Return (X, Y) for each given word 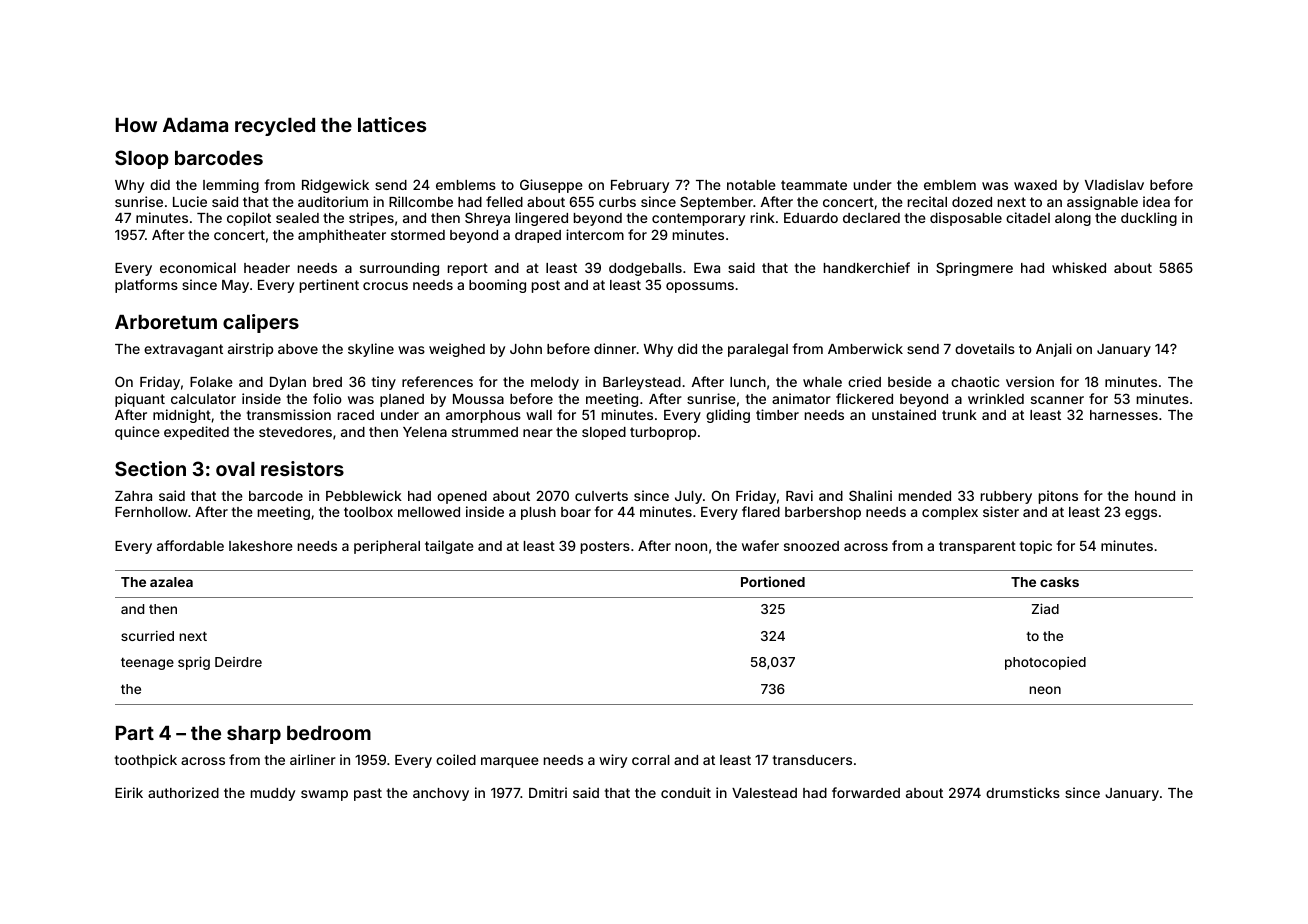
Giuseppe (551, 186)
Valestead (764, 793)
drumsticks (1023, 792)
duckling (1149, 219)
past (368, 794)
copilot (249, 219)
